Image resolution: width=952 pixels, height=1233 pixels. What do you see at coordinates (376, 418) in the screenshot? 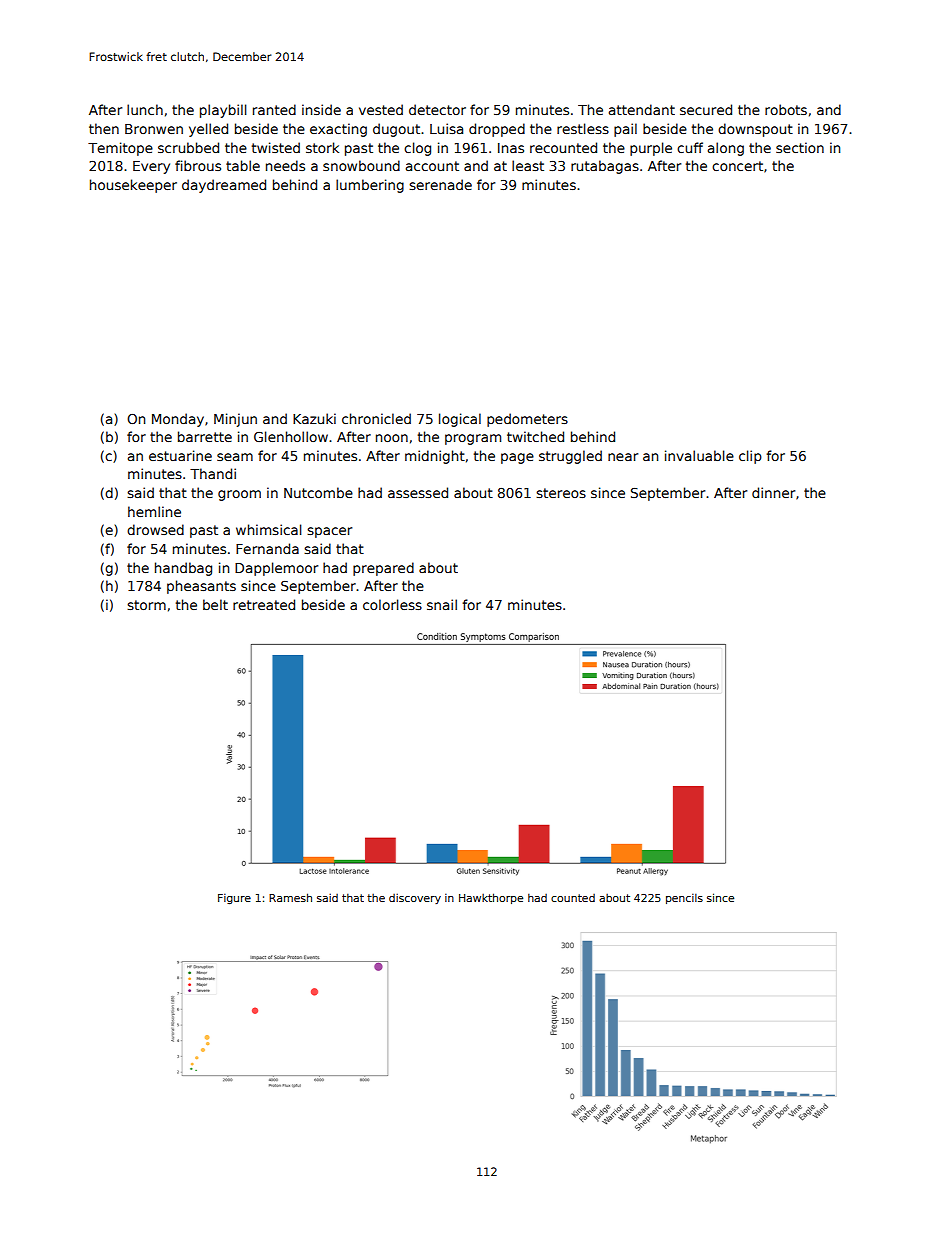
I see `chronicled` at bounding box center [376, 418].
